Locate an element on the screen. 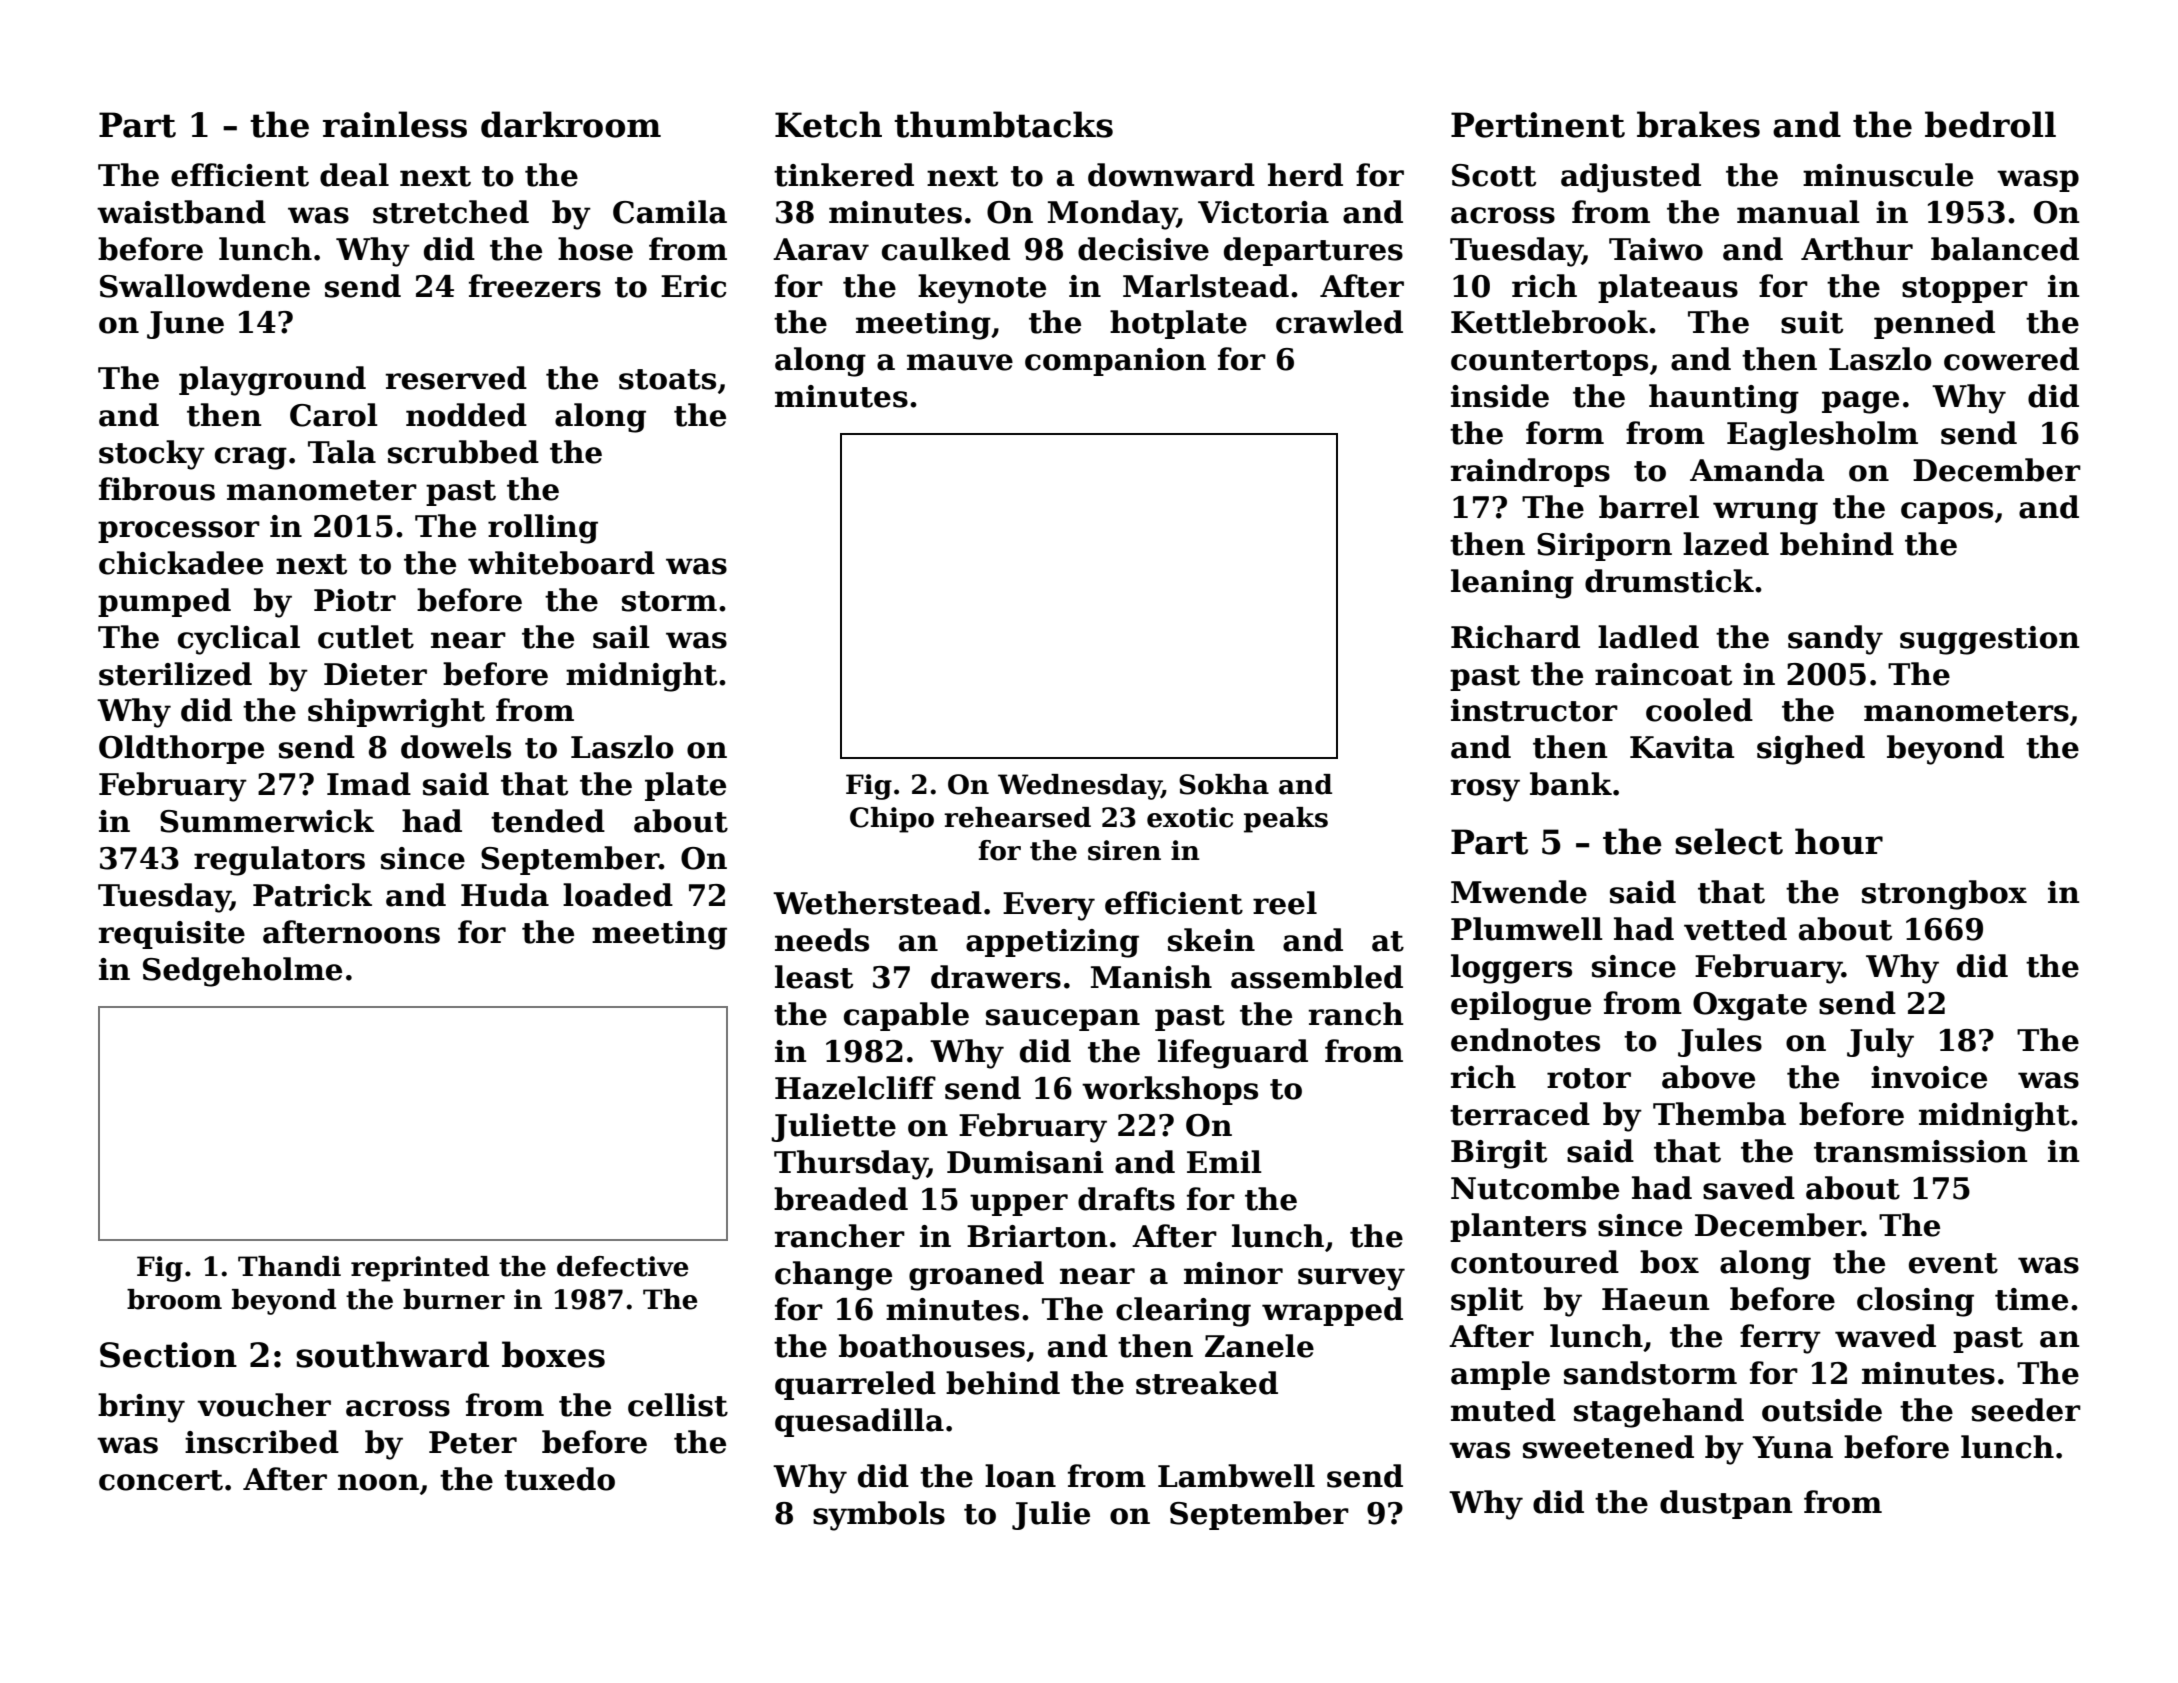 The image size is (2178, 1683). barrel is located at coordinates (1649, 507).
